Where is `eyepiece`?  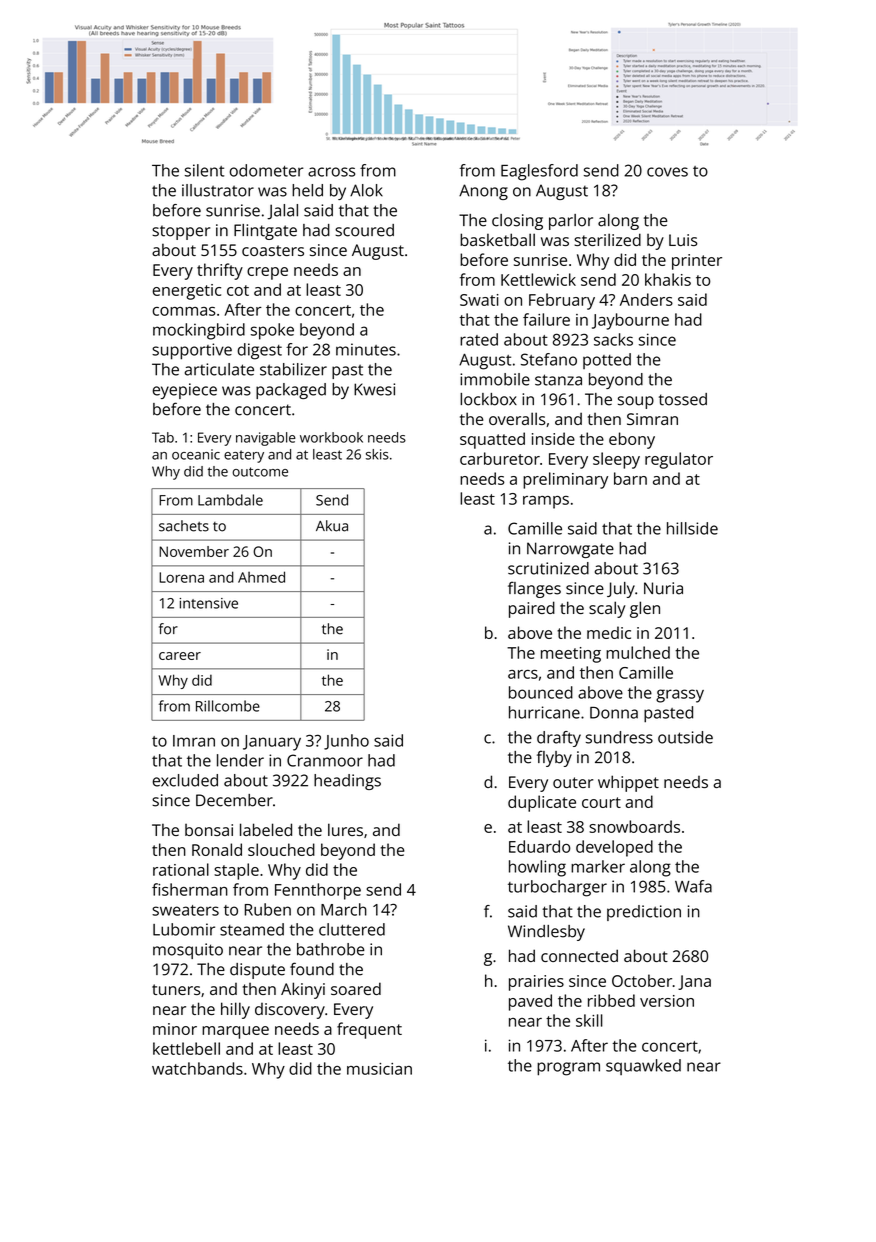
eyepiece is located at coordinates (185, 391).
